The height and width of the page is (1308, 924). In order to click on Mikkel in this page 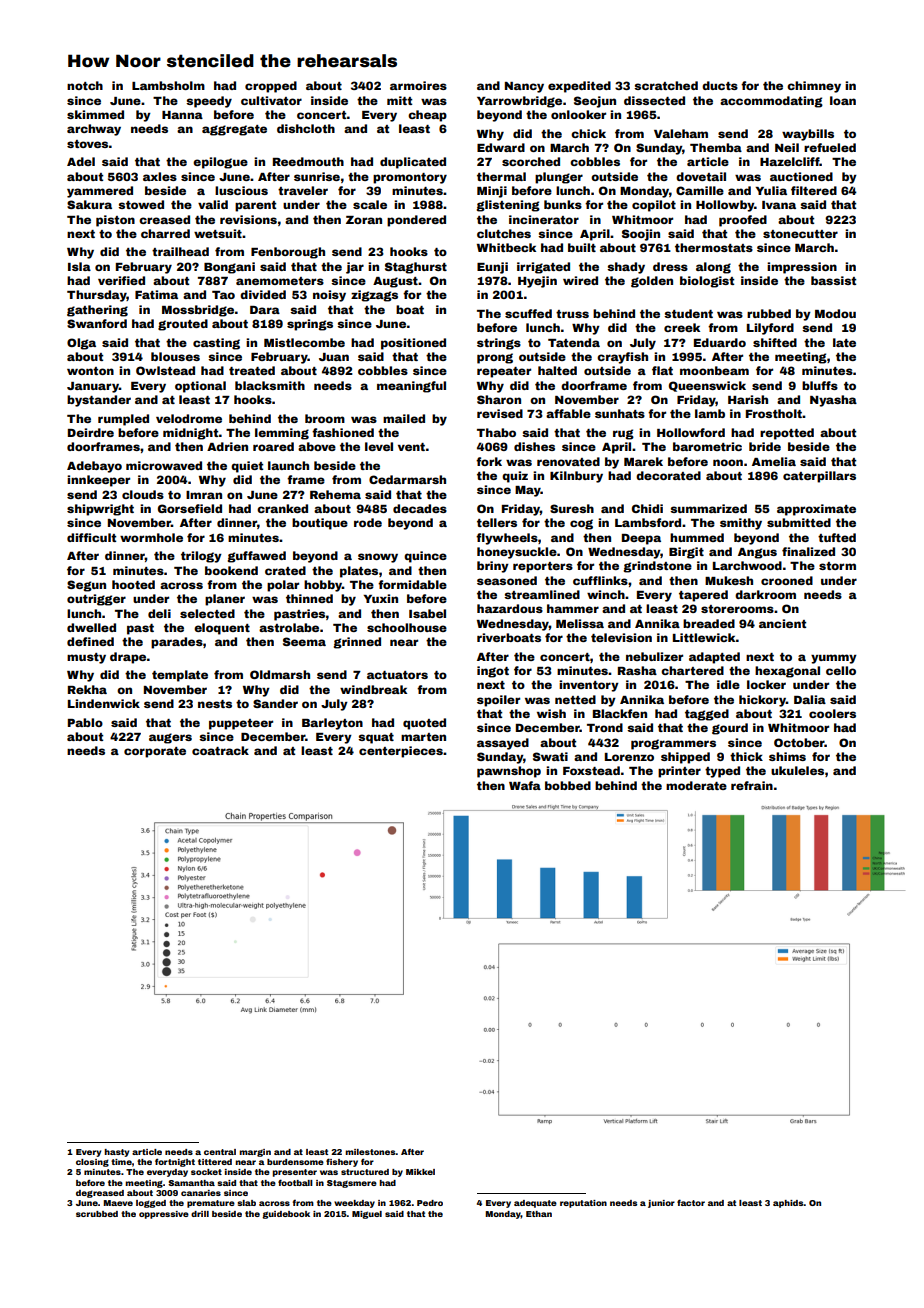, I will do `click(420, 1172)`.
